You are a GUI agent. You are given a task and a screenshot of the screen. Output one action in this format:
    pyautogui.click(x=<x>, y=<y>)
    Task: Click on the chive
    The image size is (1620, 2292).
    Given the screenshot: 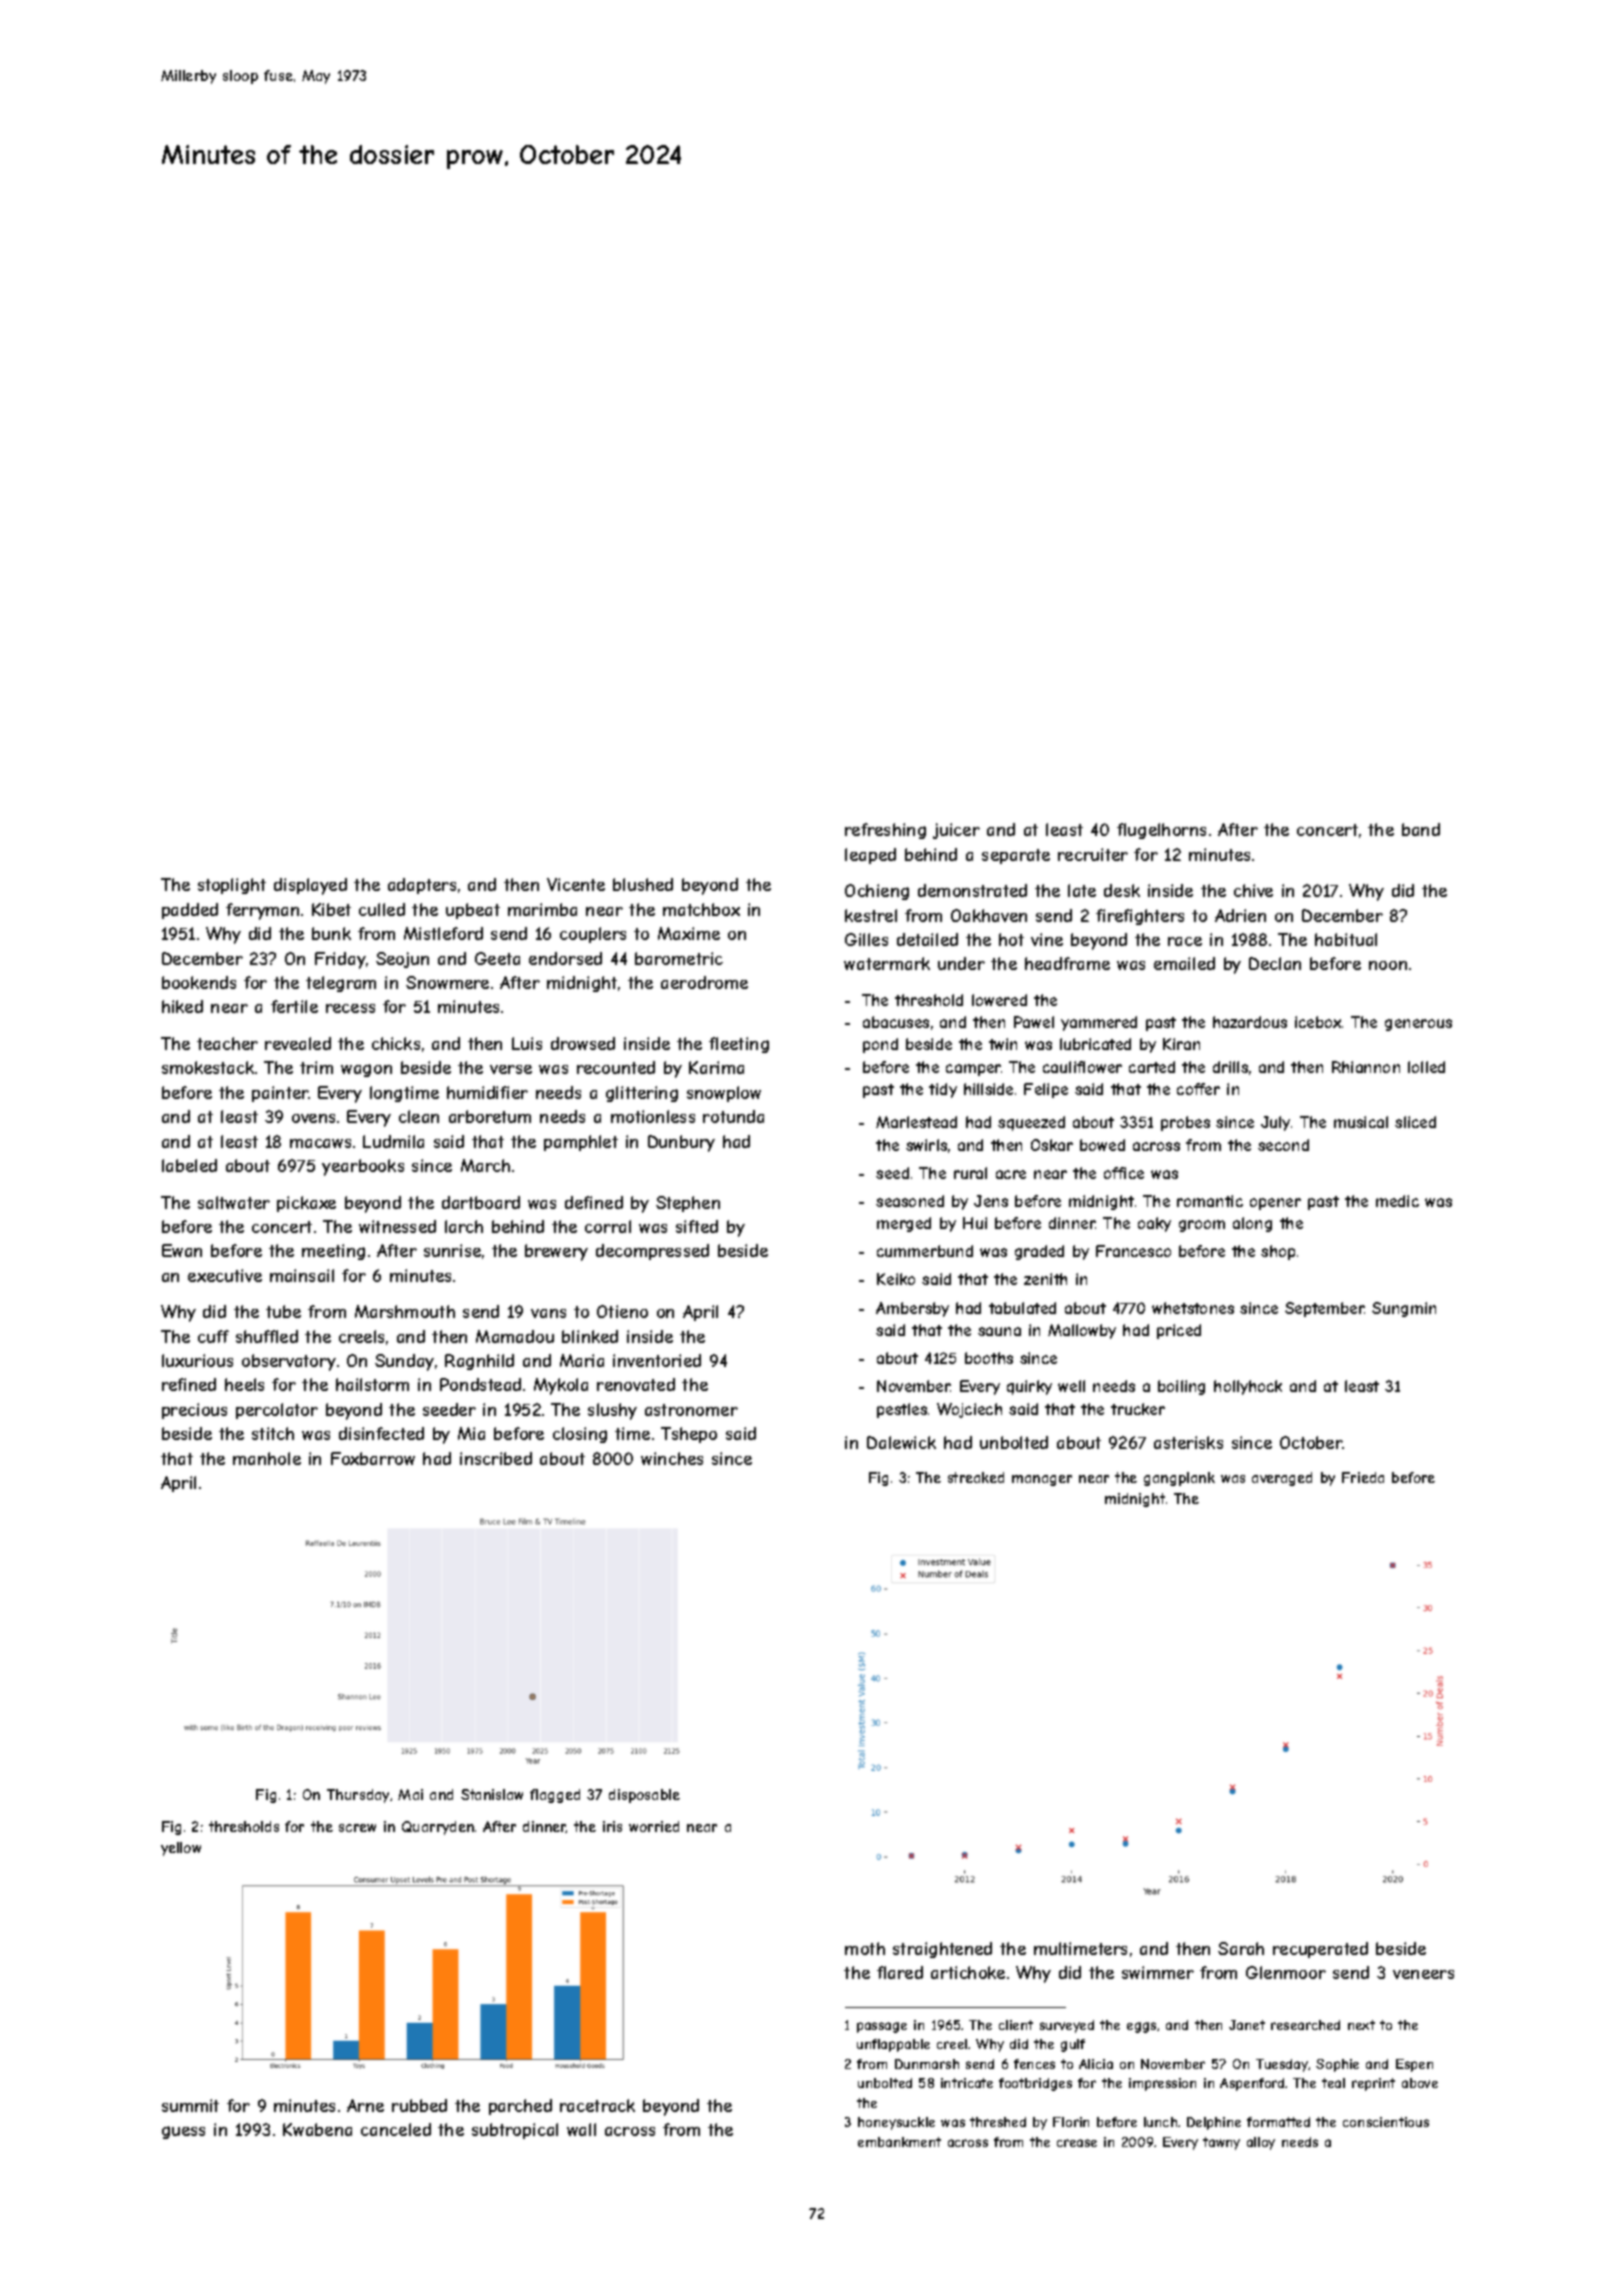 What is the action you would take?
    pyautogui.click(x=1253, y=890)
